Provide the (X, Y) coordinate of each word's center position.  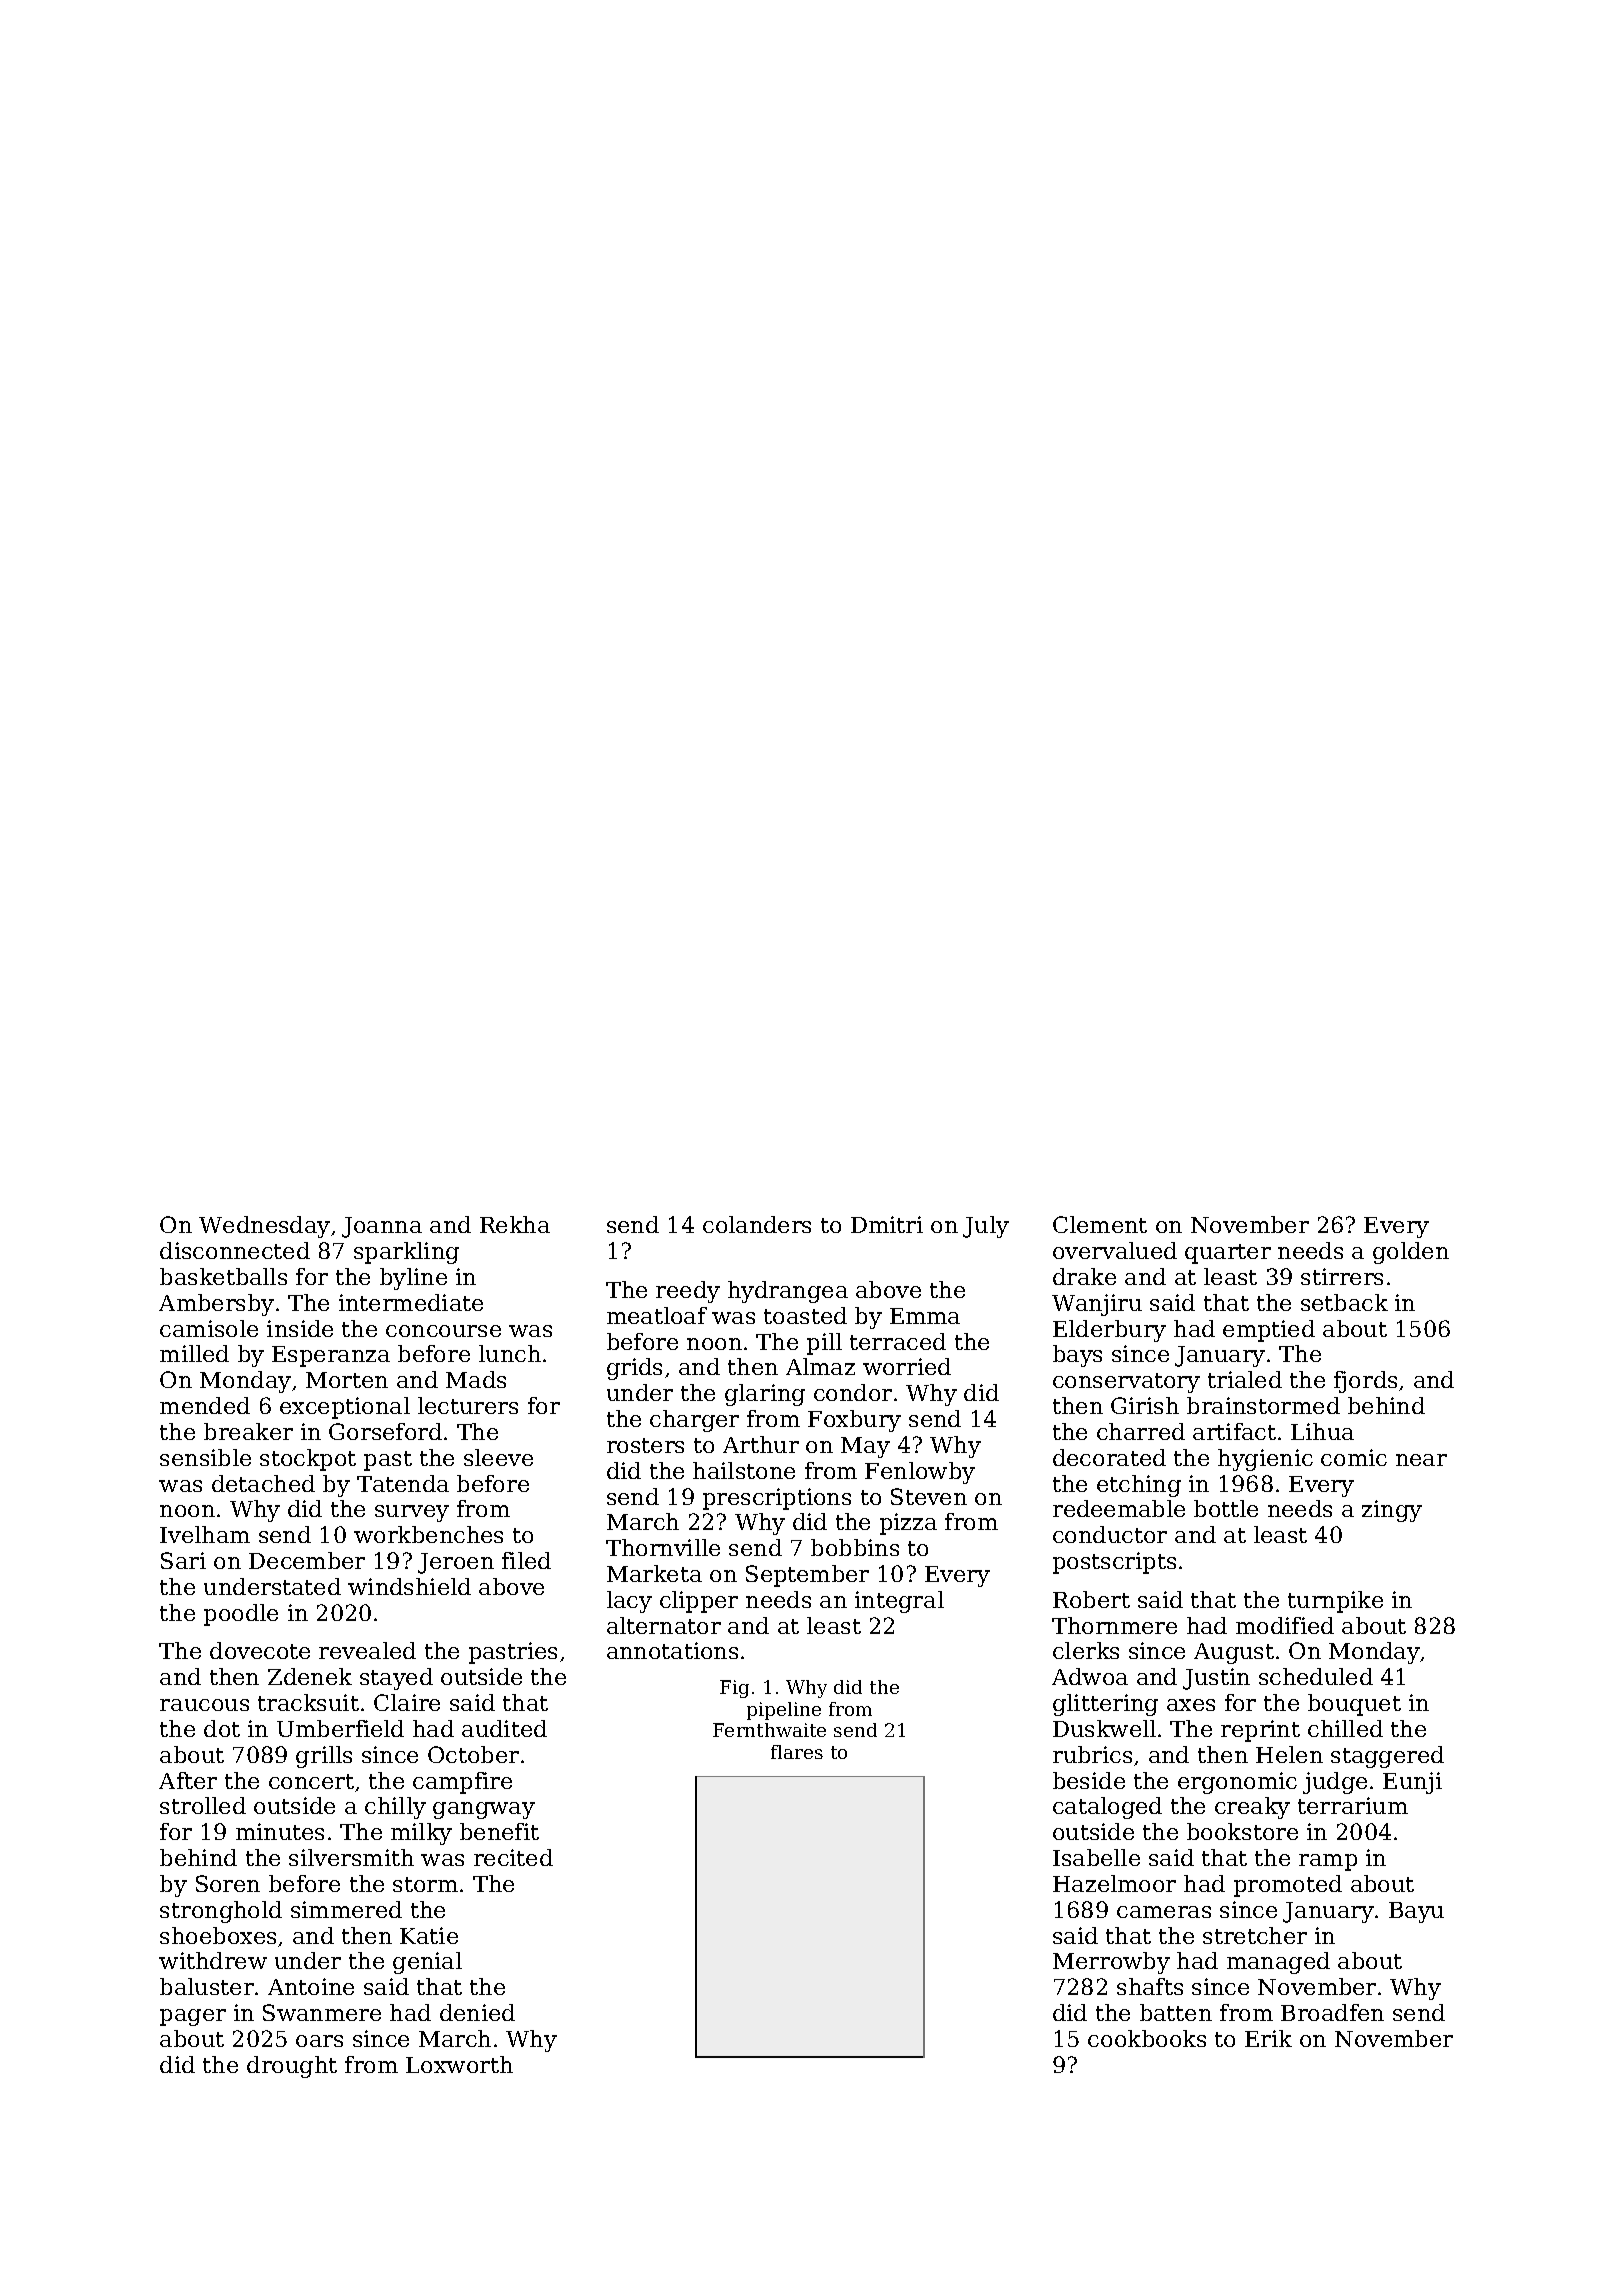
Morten (347, 1380)
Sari (183, 1560)
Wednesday (264, 1227)
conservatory (1126, 1383)
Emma (925, 1316)
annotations (672, 1650)
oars (319, 2041)
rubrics (1092, 1754)
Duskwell (1104, 1728)
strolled (203, 1805)
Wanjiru (1097, 1305)
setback (1344, 1302)
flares (797, 1752)
